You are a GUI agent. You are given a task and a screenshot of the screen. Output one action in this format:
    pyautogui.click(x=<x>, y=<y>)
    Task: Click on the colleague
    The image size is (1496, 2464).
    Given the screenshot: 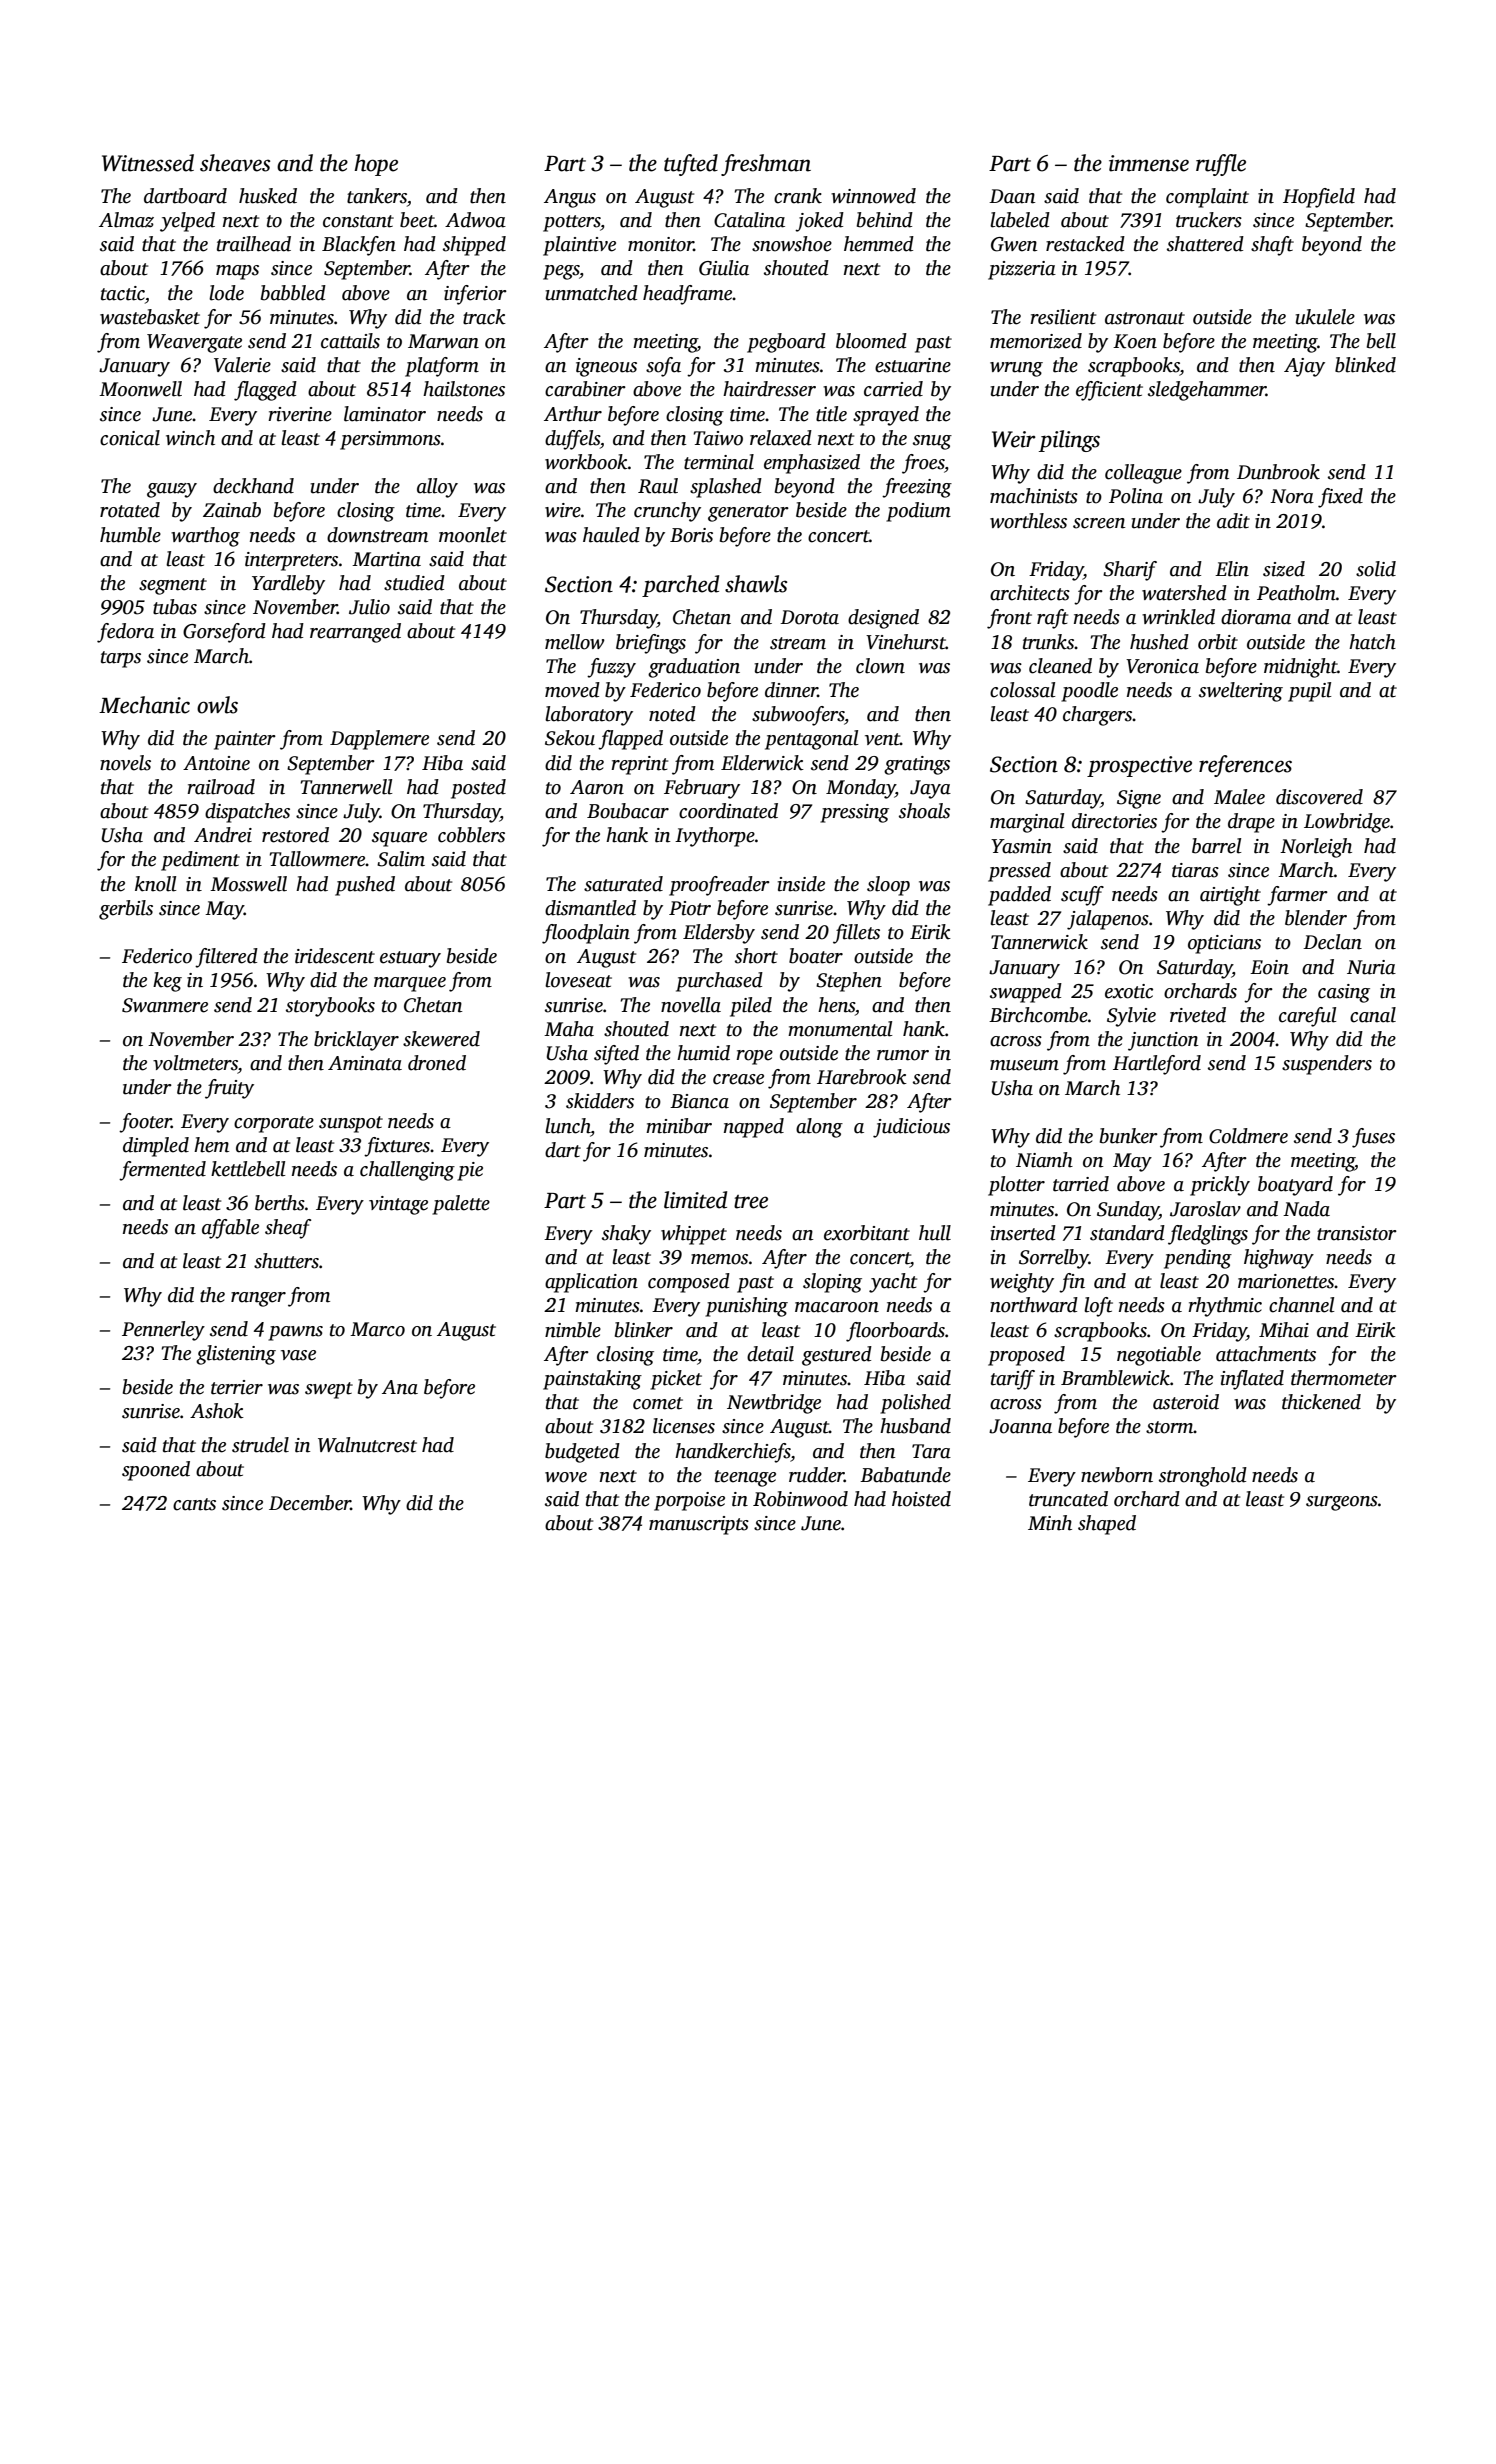 What is the action you would take?
    pyautogui.click(x=1143, y=474)
